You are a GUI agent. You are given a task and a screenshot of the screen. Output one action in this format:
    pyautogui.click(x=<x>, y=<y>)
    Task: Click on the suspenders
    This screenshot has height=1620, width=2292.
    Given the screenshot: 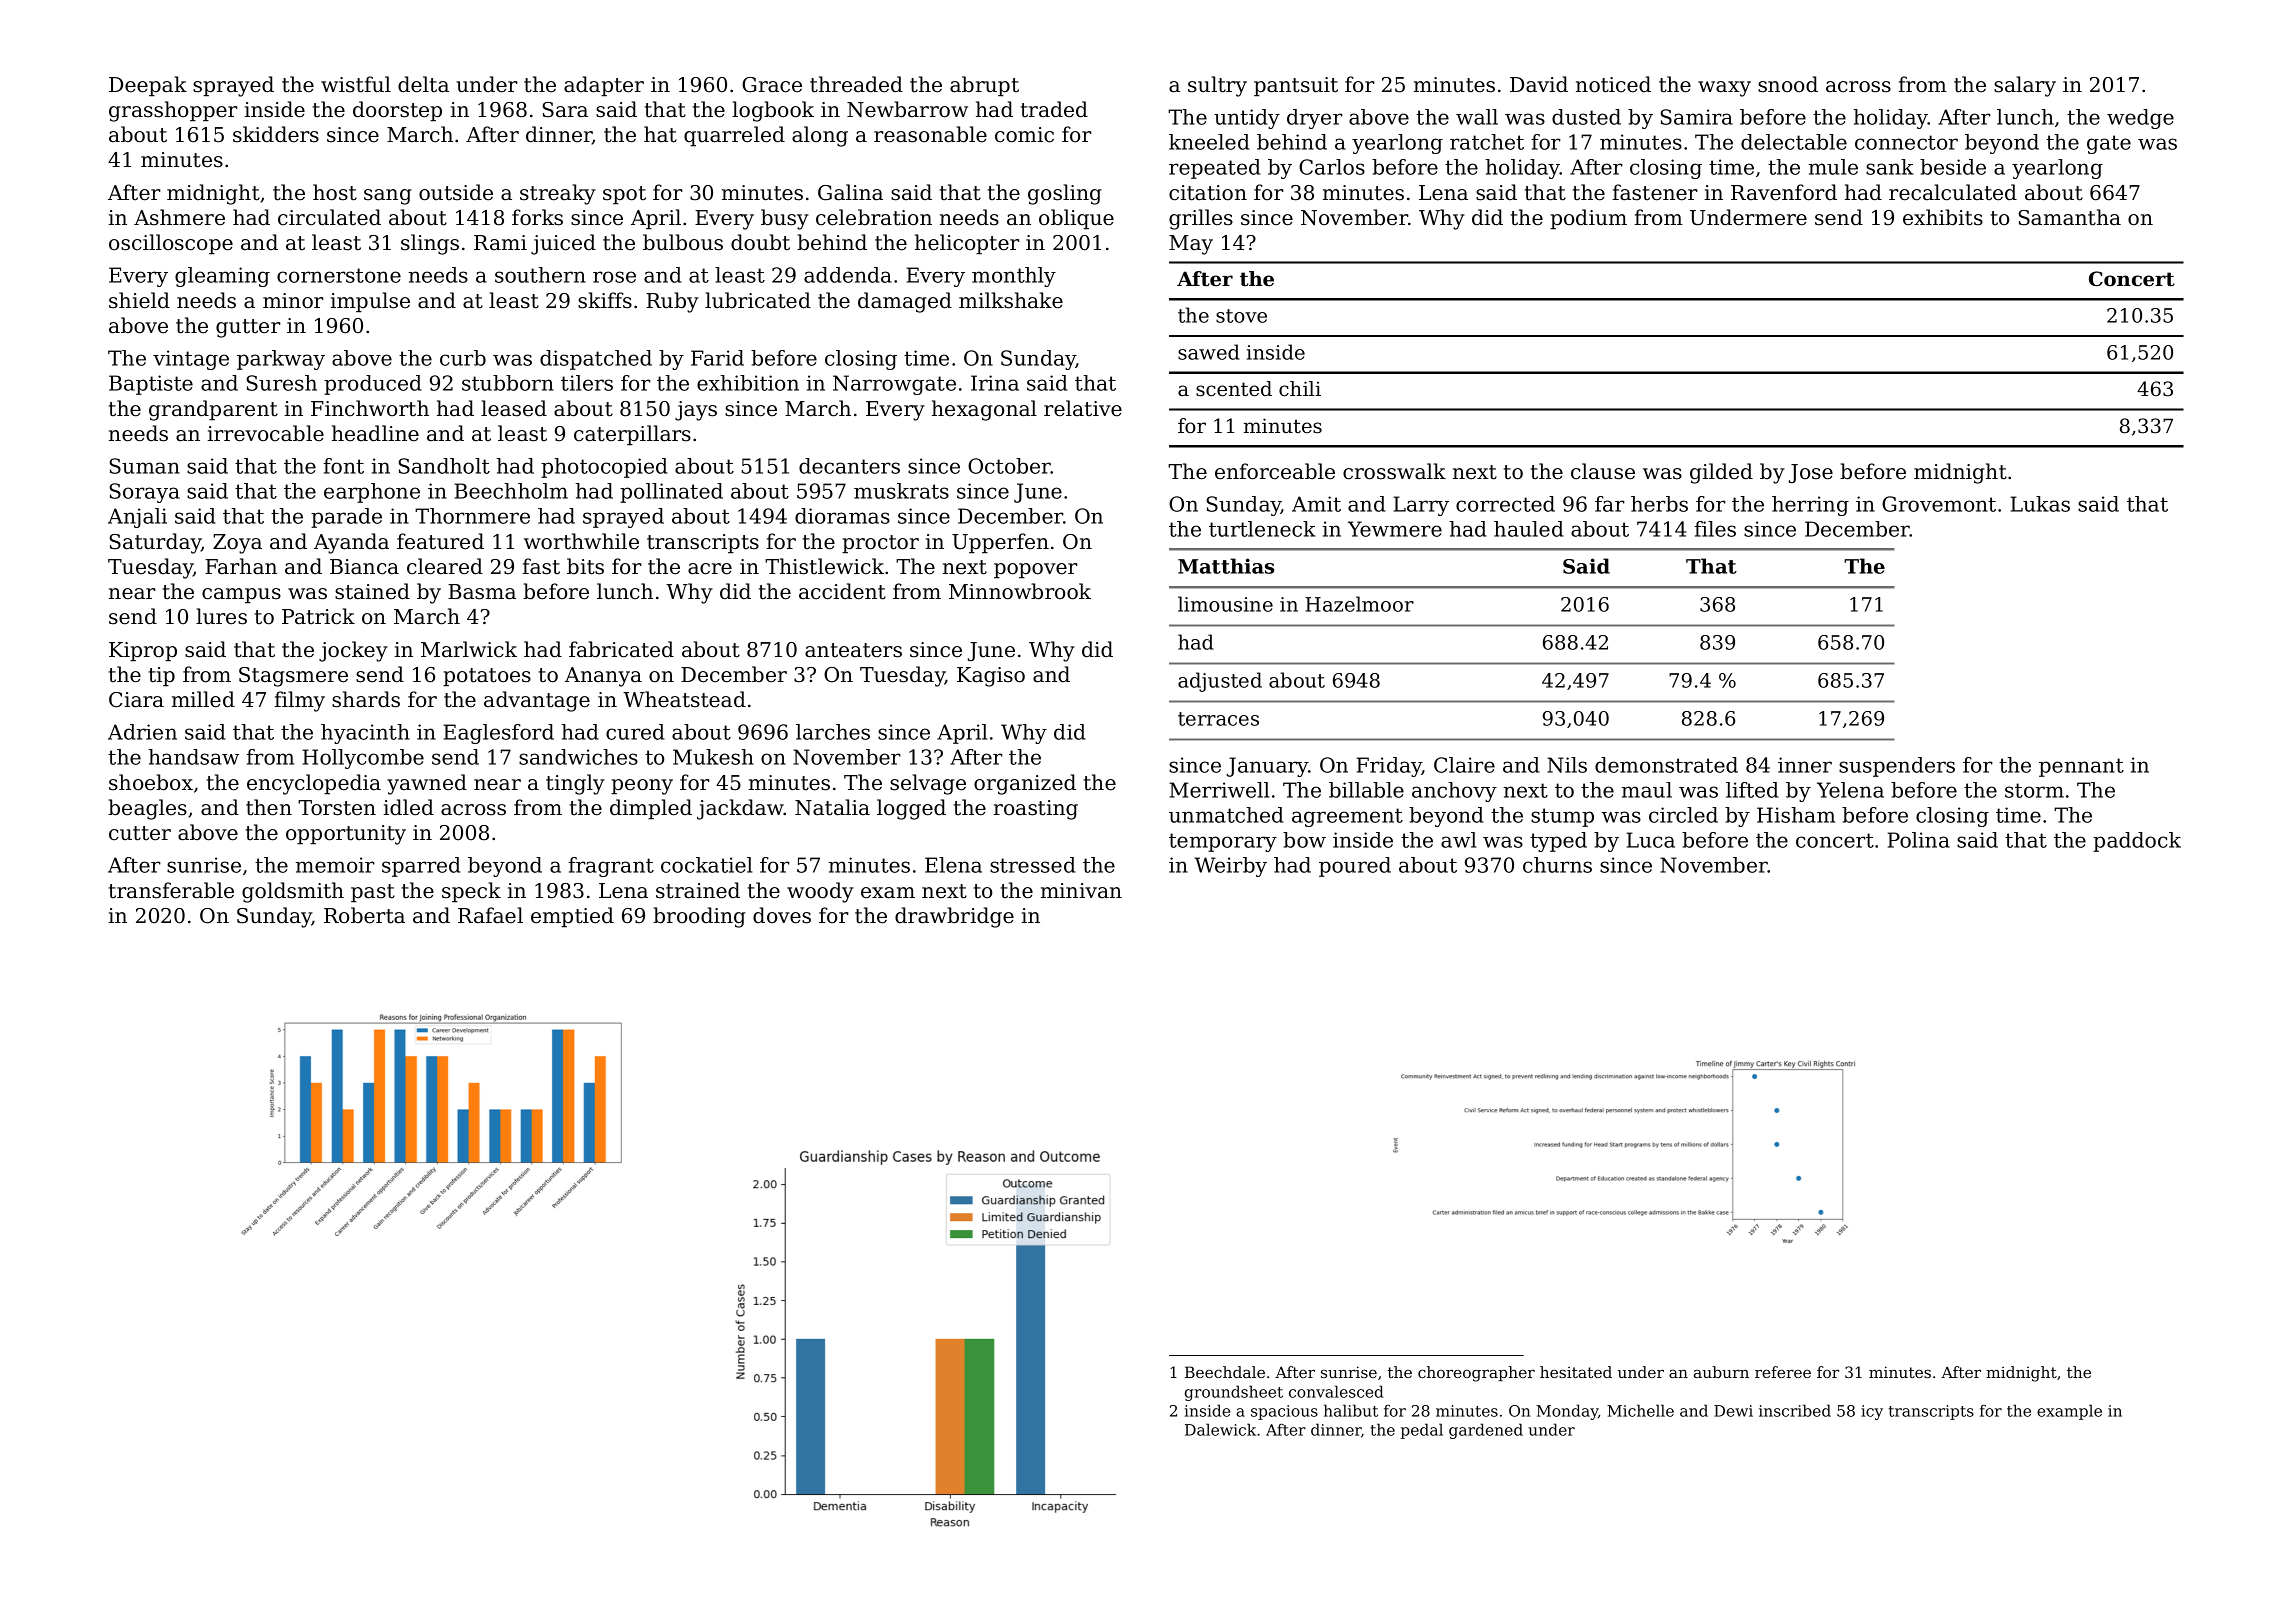 What is the action you would take?
    pyautogui.click(x=1897, y=767)
